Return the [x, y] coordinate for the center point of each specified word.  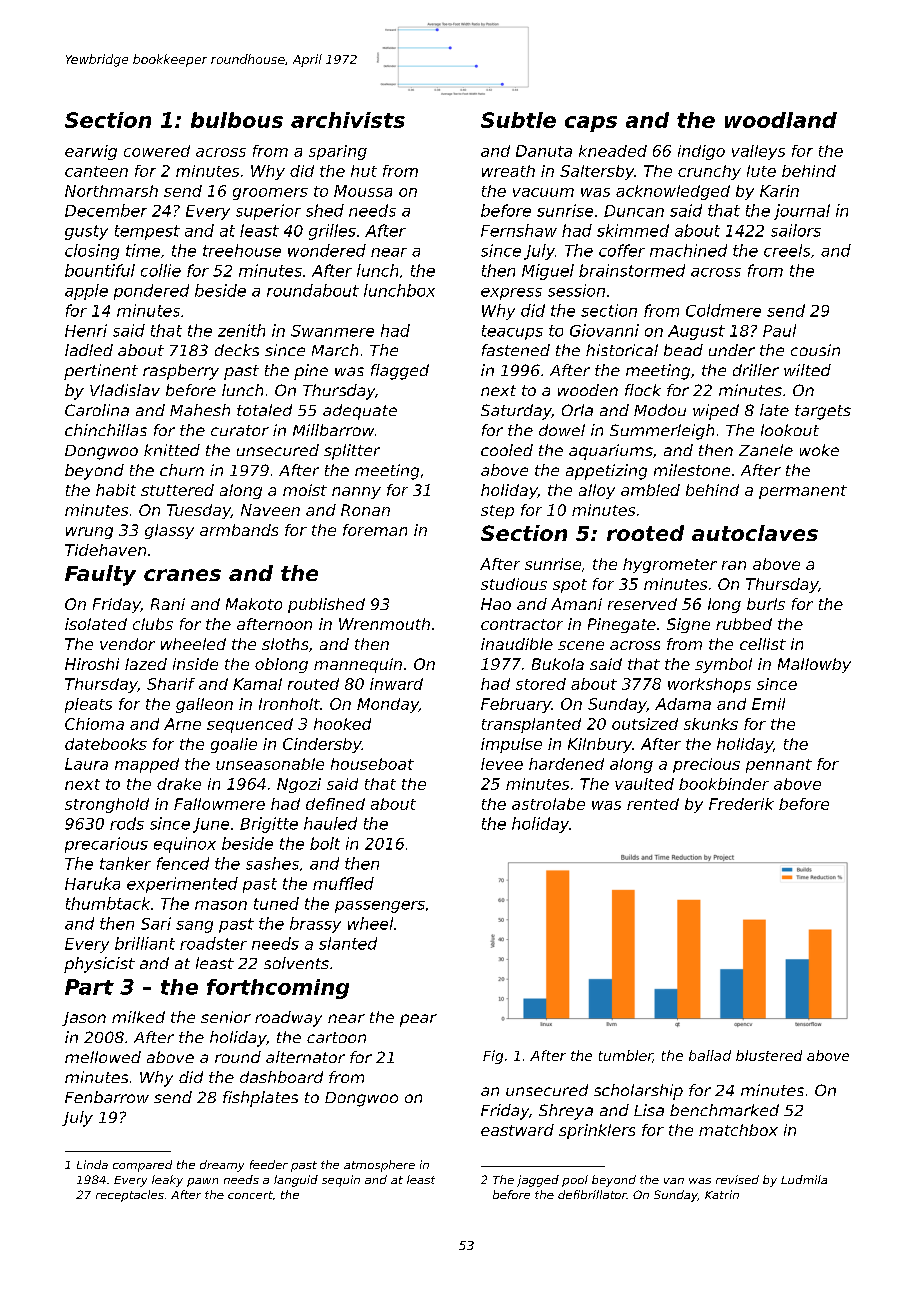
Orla [577, 410]
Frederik [741, 804]
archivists [348, 120]
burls [766, 604]
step [497, 512]
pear [418, 1020]
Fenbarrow [107, 1097]
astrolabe [548, 804]
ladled [89, 350]
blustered [769, 1055]
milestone [692, 470]
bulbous [237, 120]
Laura [86, 764]
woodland [781, 120]
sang [194, 927]
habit [116, 490]
